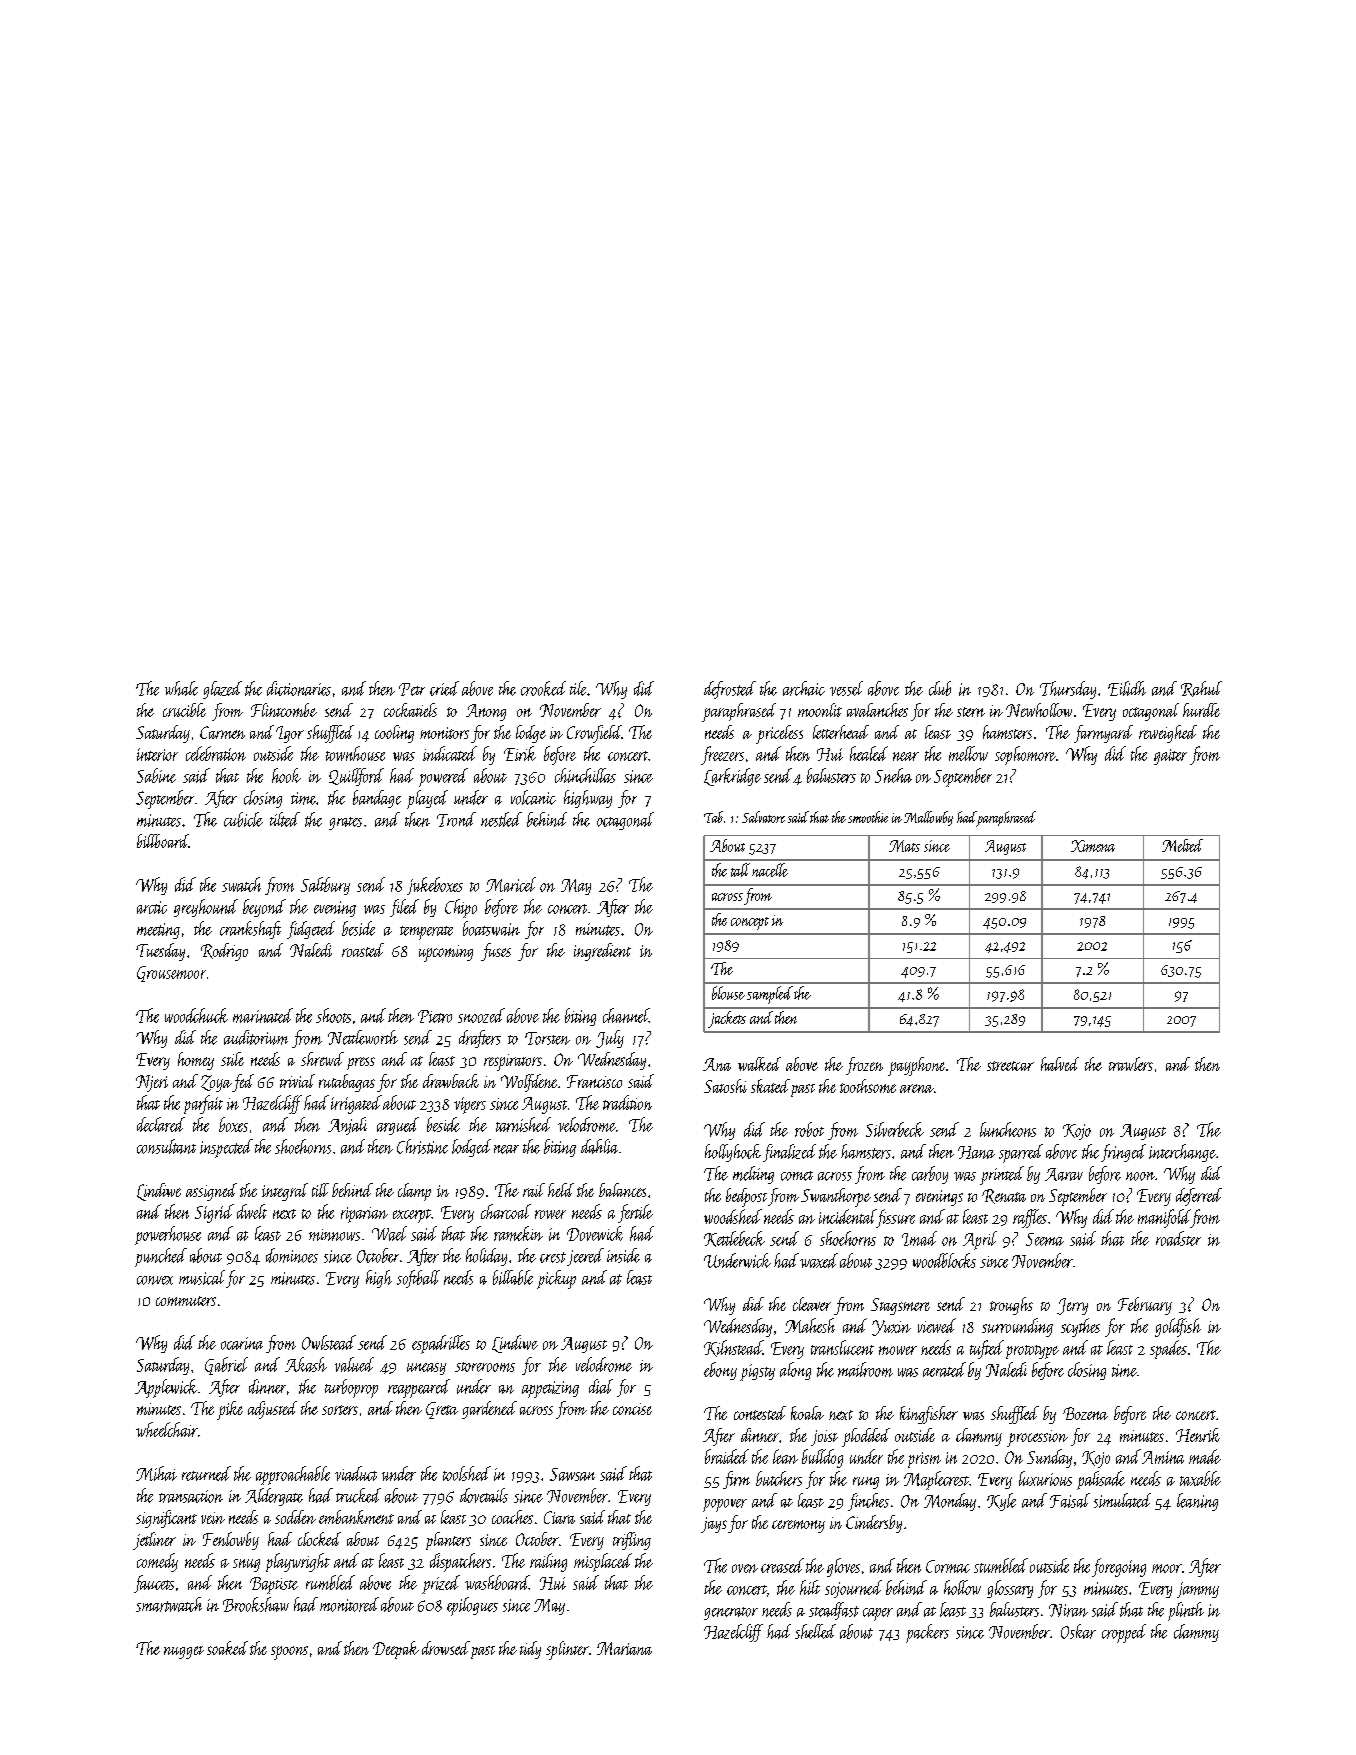 Image resolution: width=1356 pixels, height=1755 pixels. I want to click on tradition, so click(627, 1102).
